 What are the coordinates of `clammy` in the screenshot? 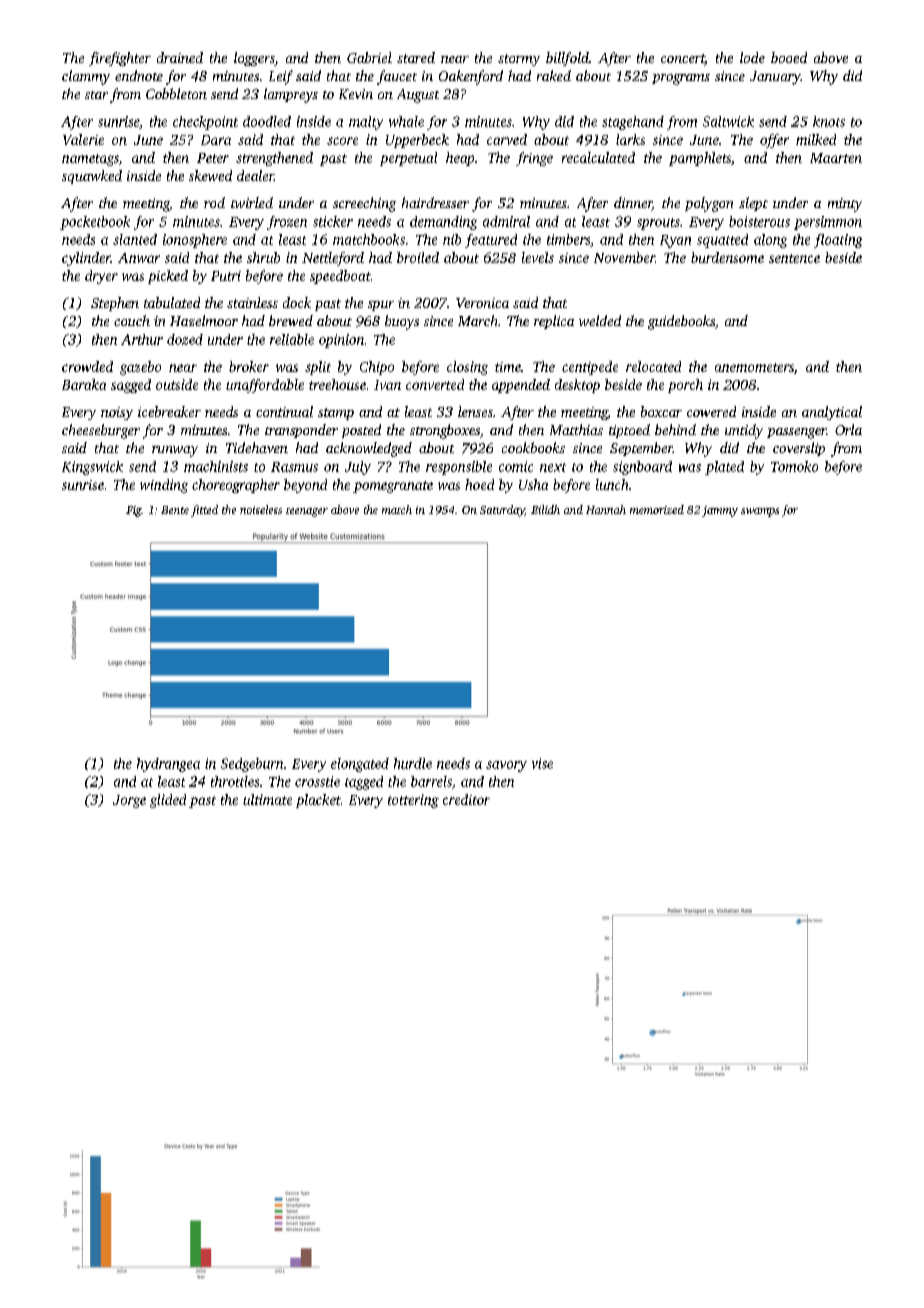 It's located at (86, 77).
